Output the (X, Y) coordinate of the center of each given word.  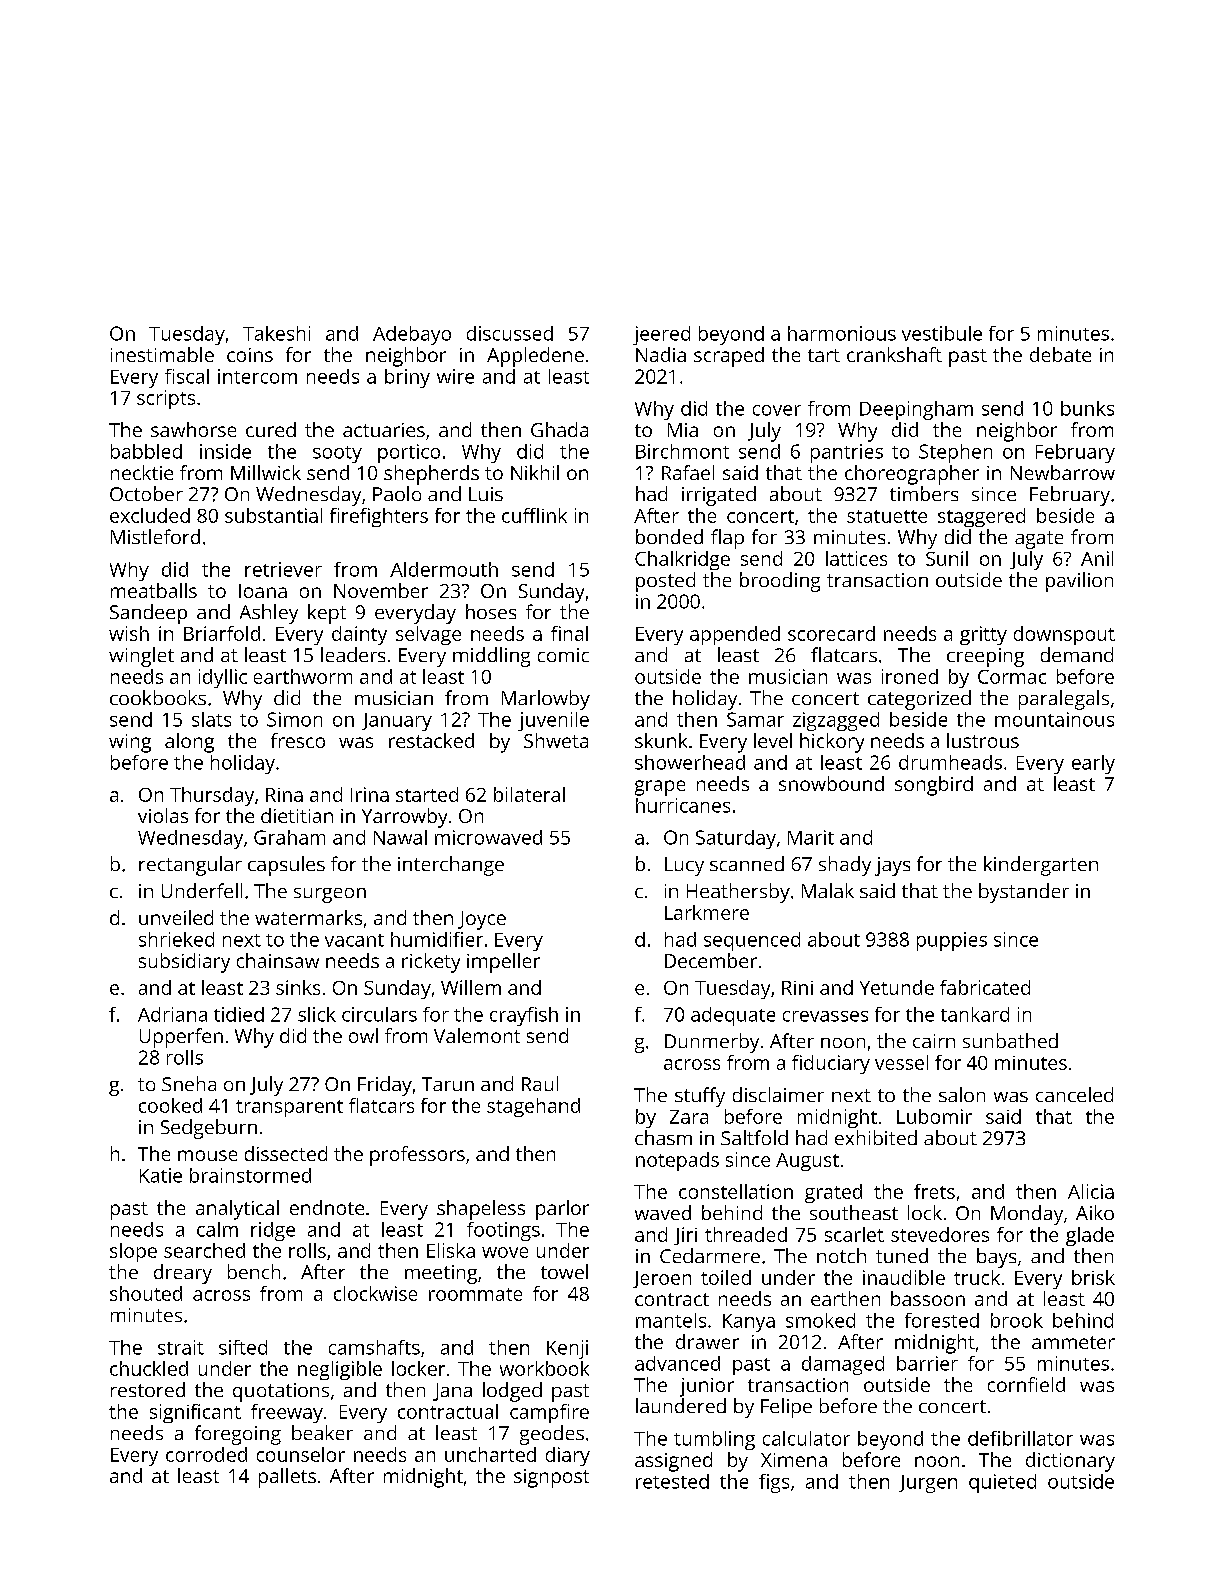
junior (707, 1387)
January (397, 722)
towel (564, 1271)
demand (1077, 654)
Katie (161, 1175)
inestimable (162, 354)
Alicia (1091, 1191)
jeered (661, 335)
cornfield (1026, 1384)
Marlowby (546, 700)
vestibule (942, 333)
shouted (146, 1293)
